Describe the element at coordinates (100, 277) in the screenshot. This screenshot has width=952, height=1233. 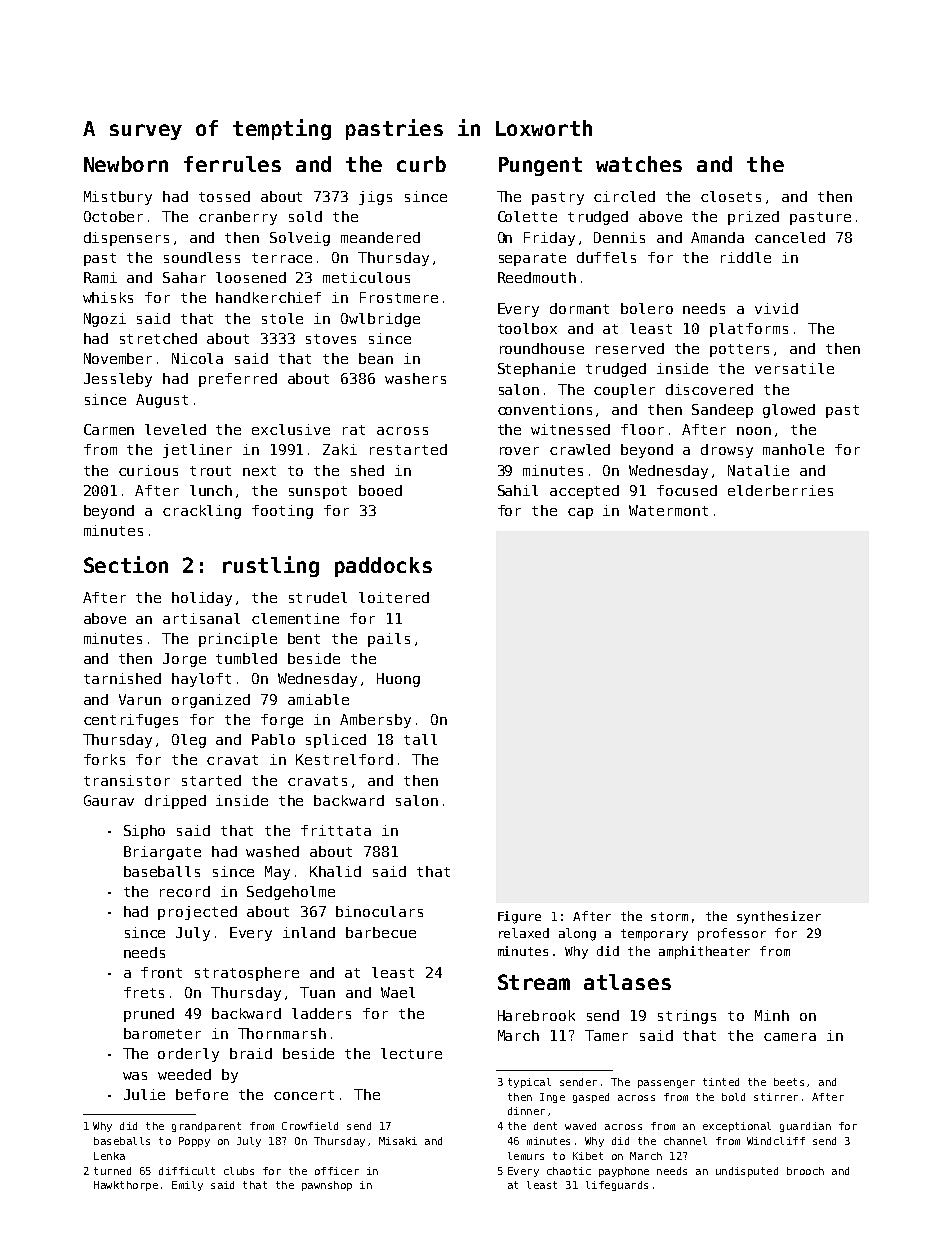
I see `Rami` at that location.
